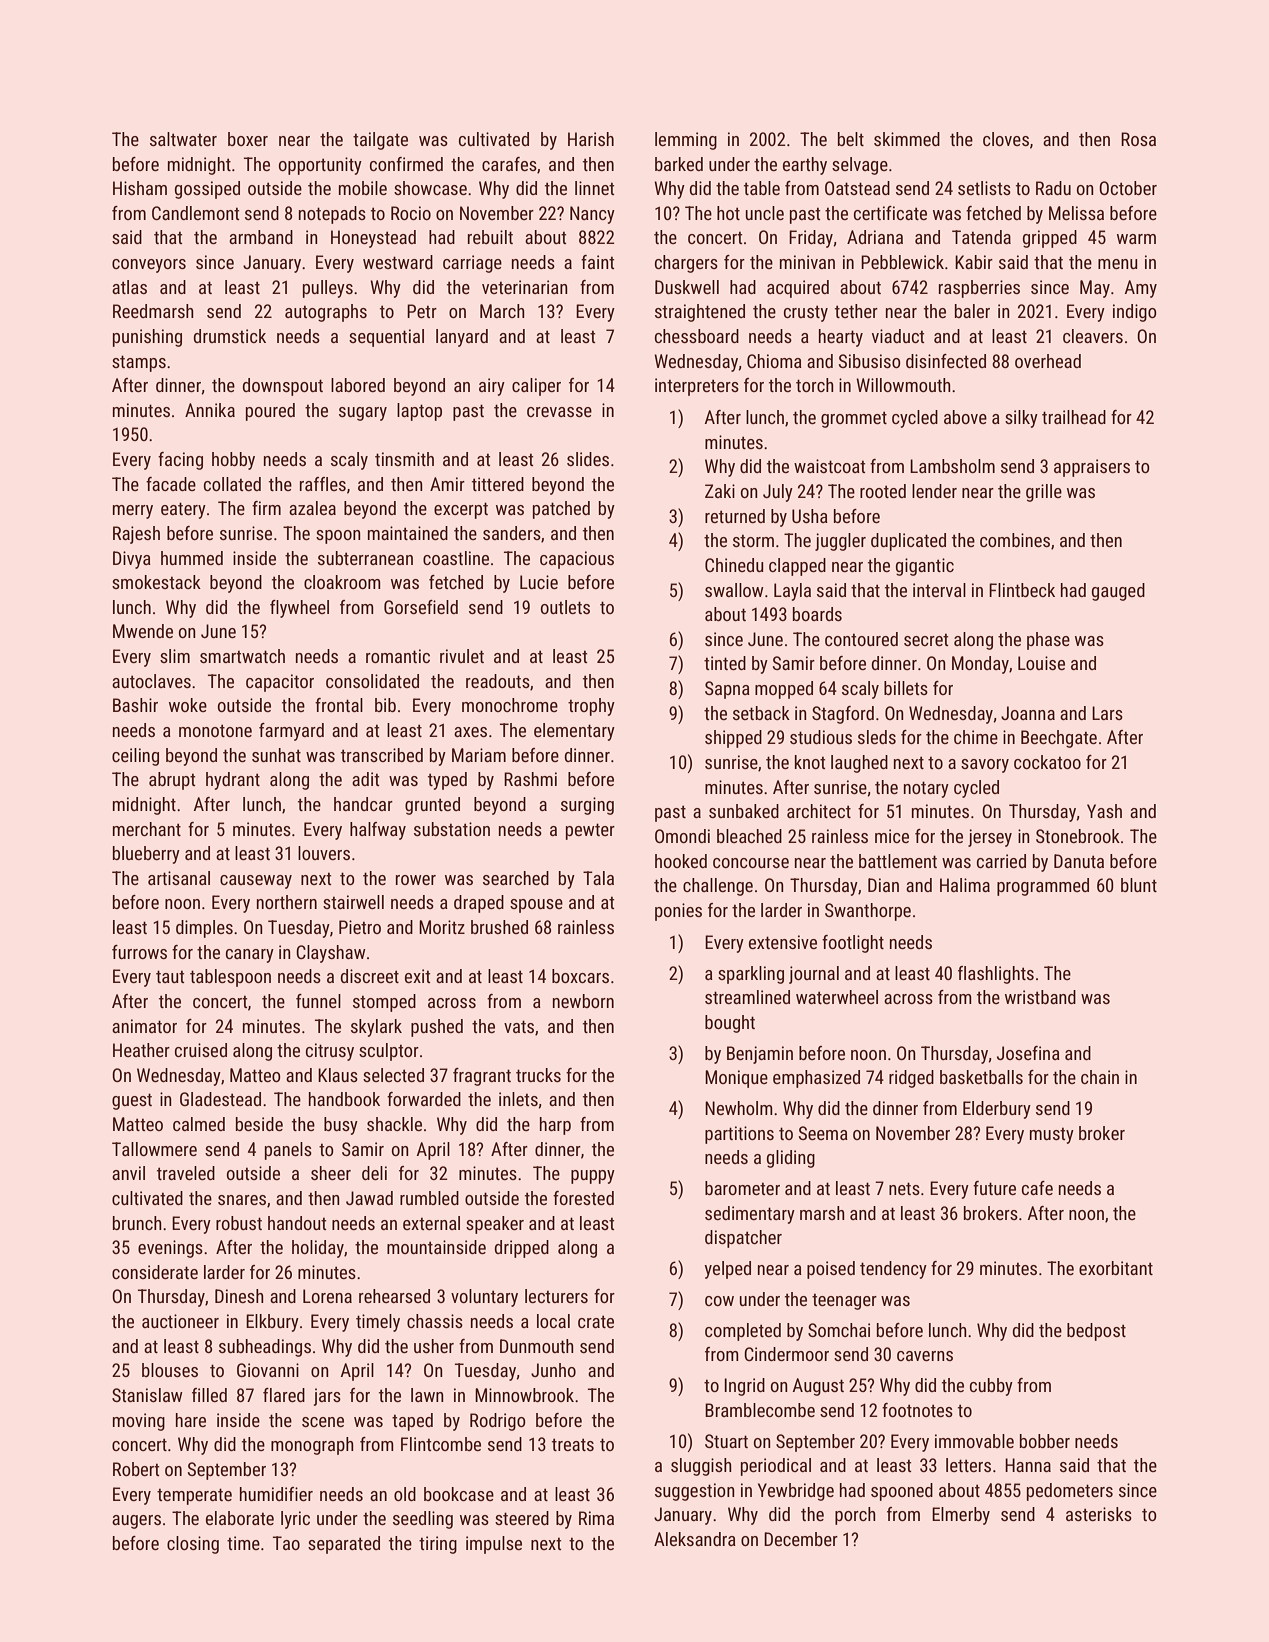  What do you see at coordinates (907, 139) in the screenshot?
I see `skimmed` at bounding box center [907, 139].
